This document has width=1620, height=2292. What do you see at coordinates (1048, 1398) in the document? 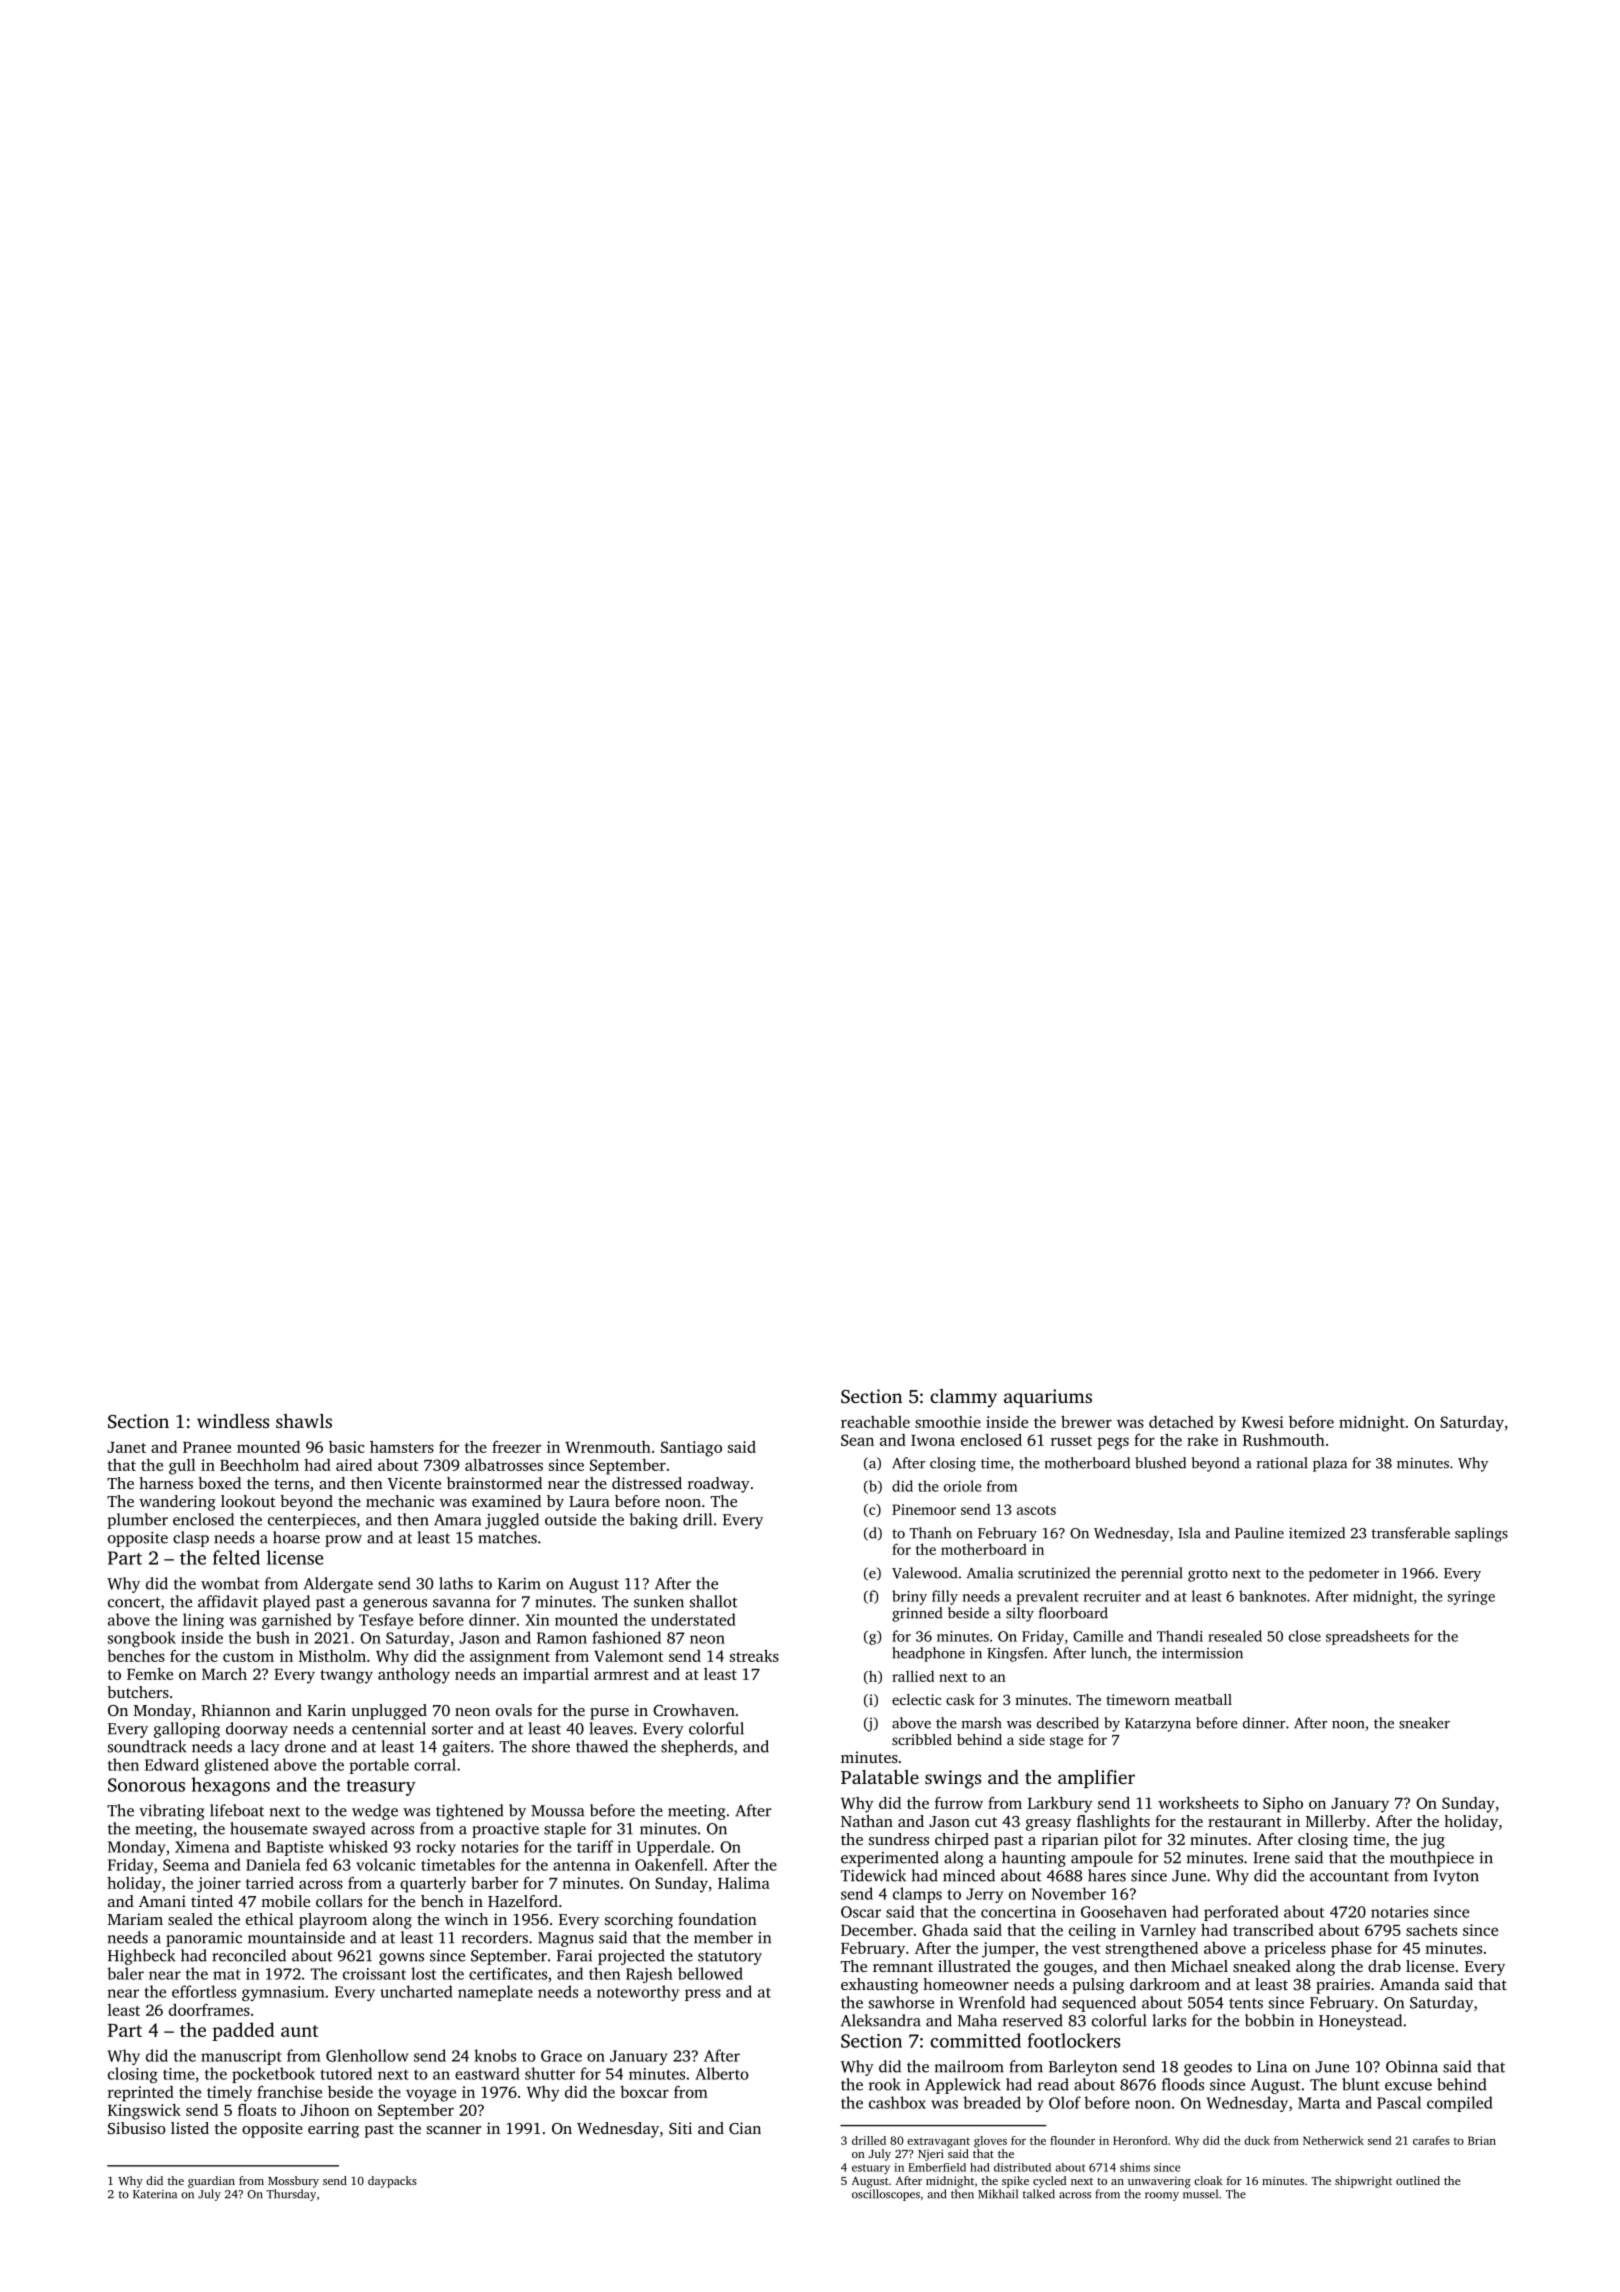
I see `aquariums` at bounding box center [1048, 1398].
